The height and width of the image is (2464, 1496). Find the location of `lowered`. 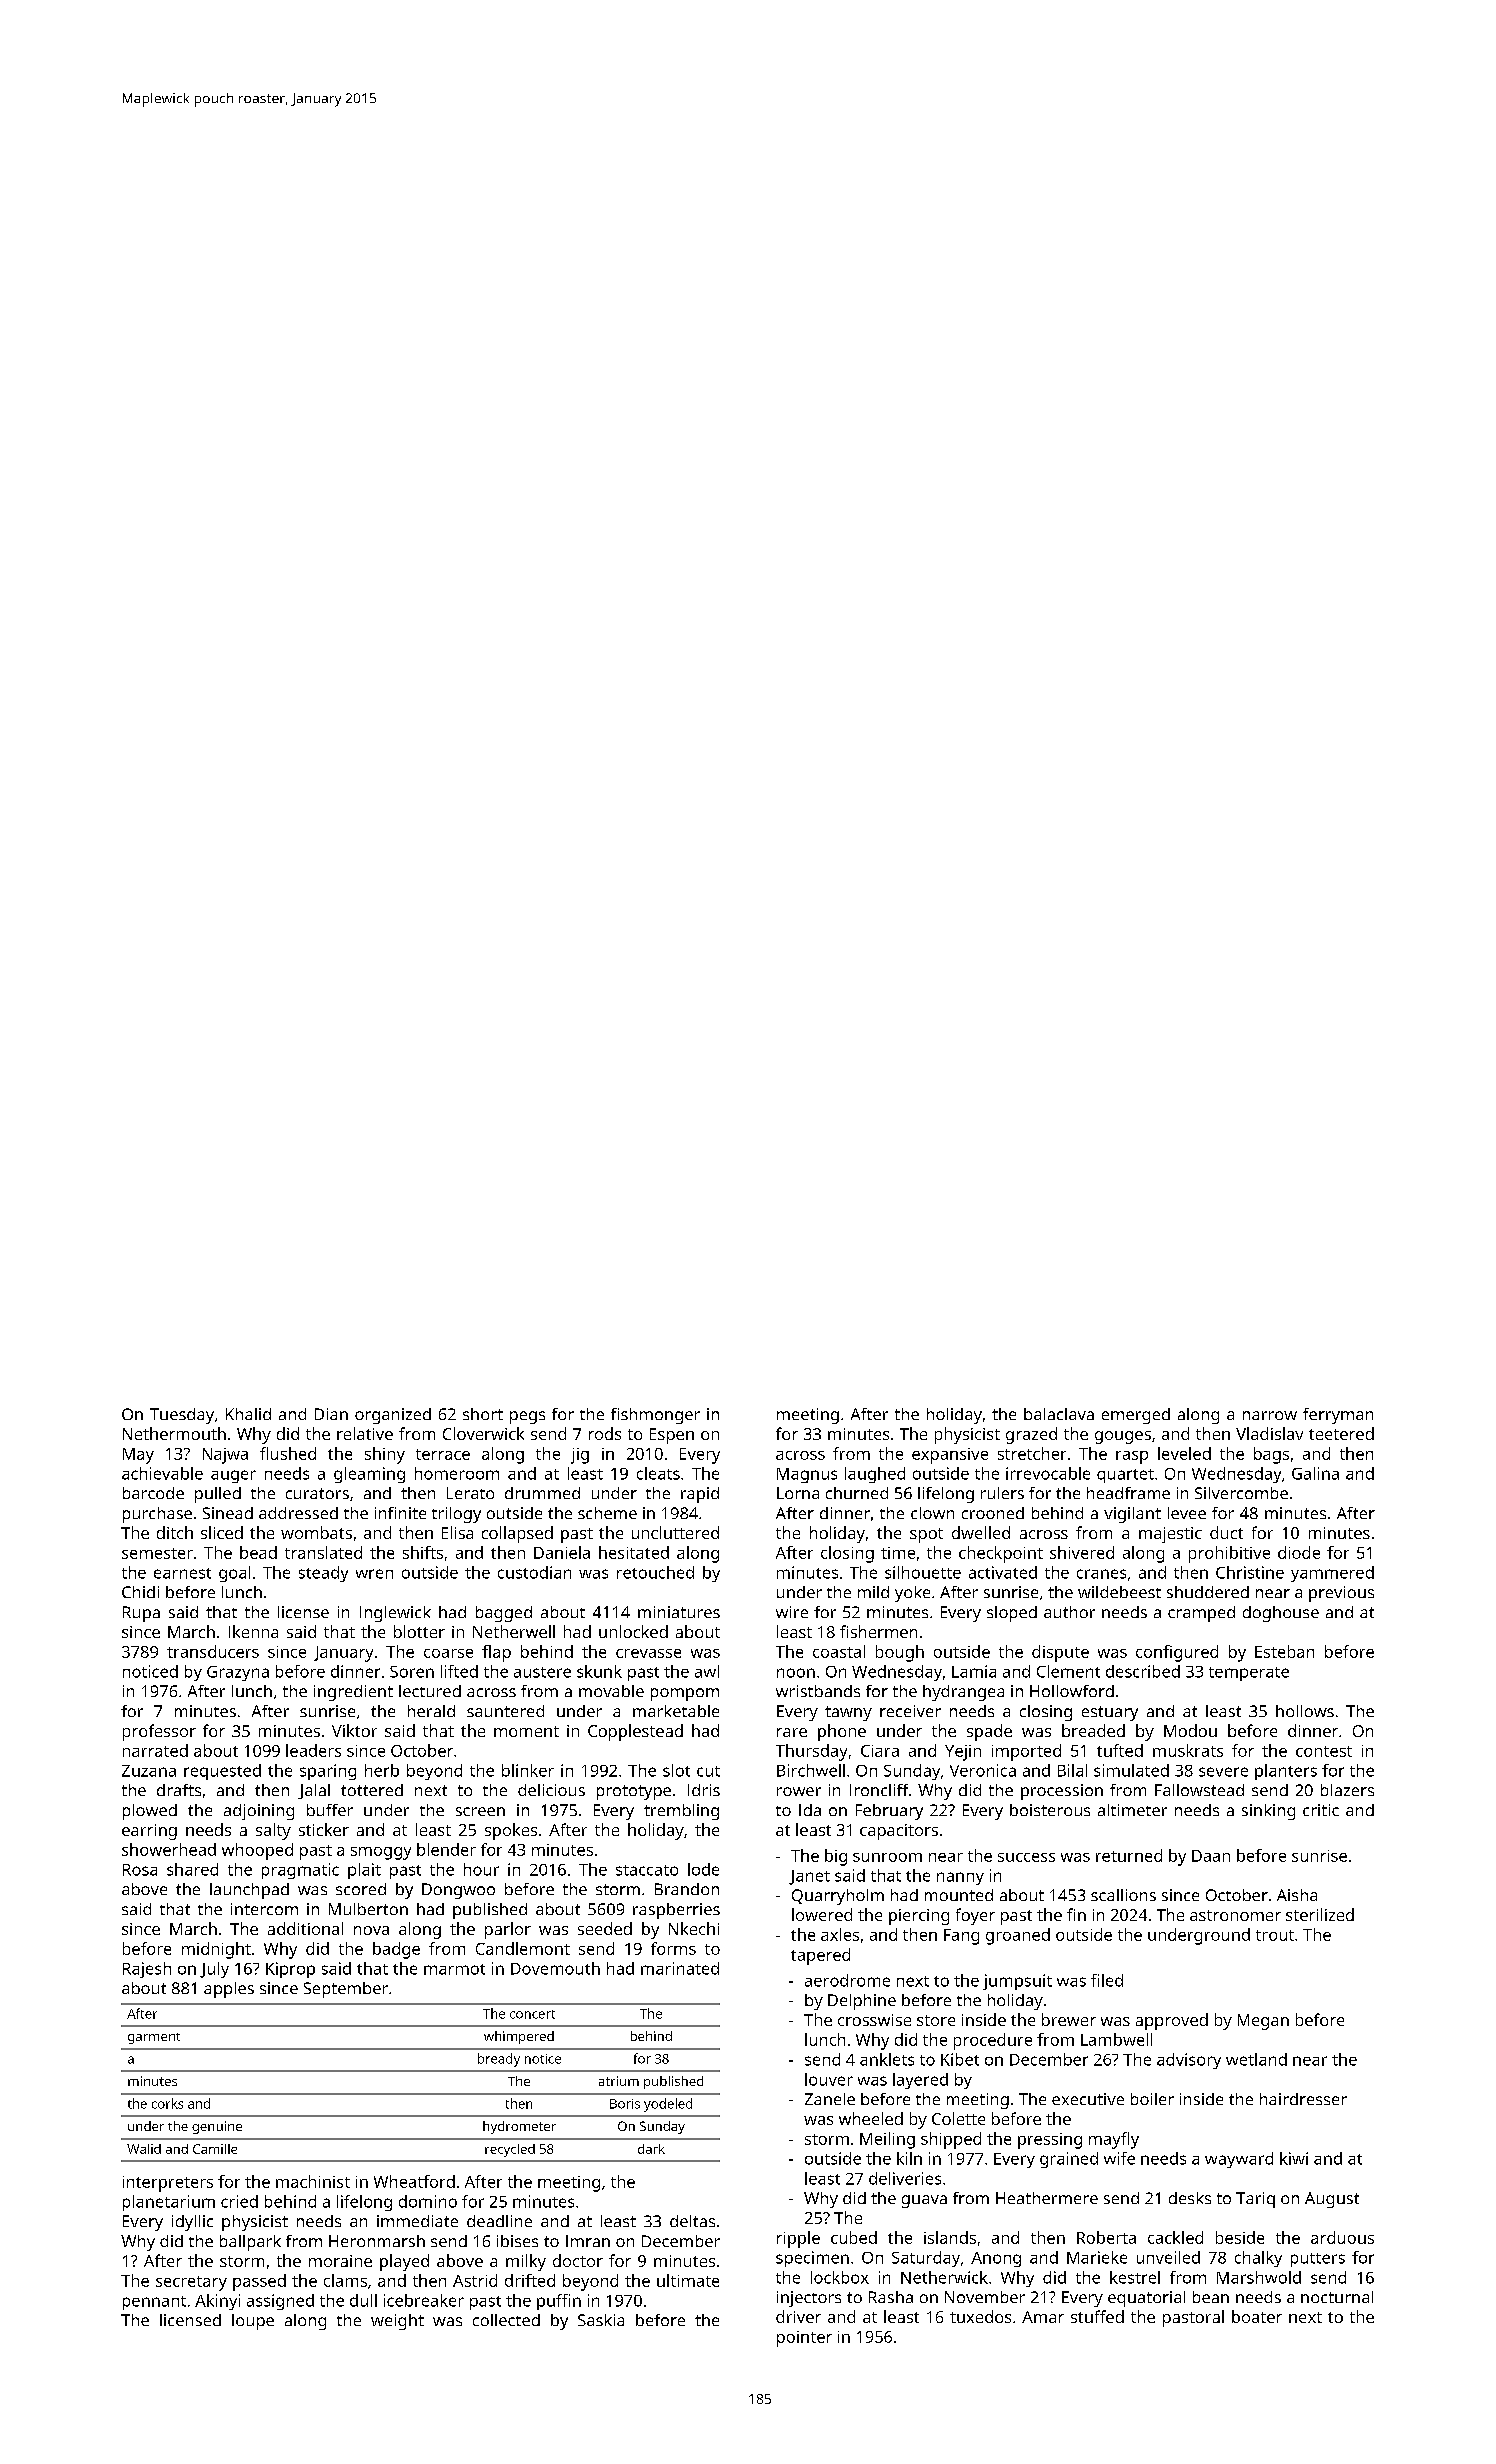

lowered is located at coordinates (822, 1914).
